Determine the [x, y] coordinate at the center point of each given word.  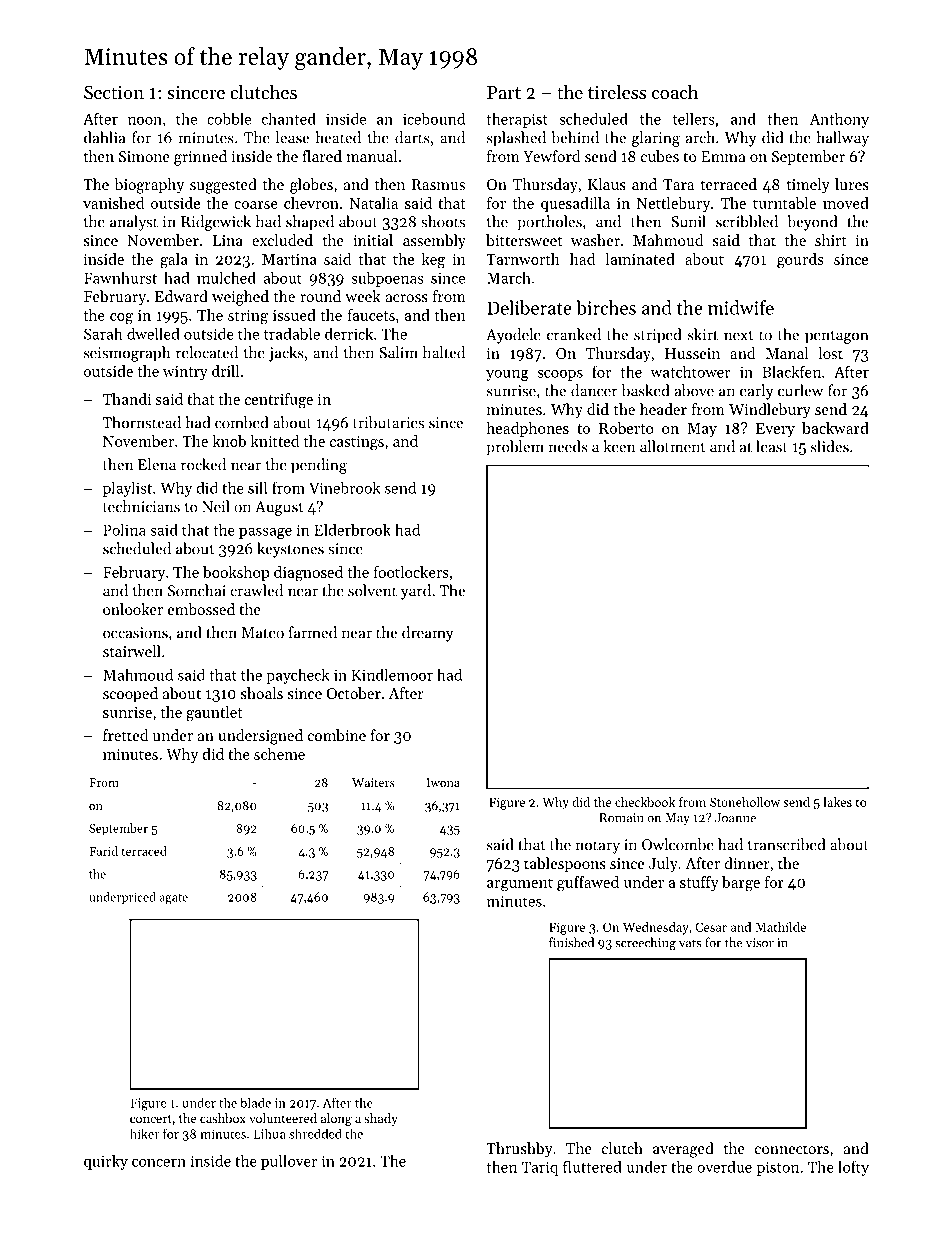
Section [114, 93]
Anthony [839, 120]
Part [504, 92]
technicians [141, 506]
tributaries [388, 422]
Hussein [692, 353]
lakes [837, 802]
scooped [130, 694]
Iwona [443, 782]
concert [151, 1119]
